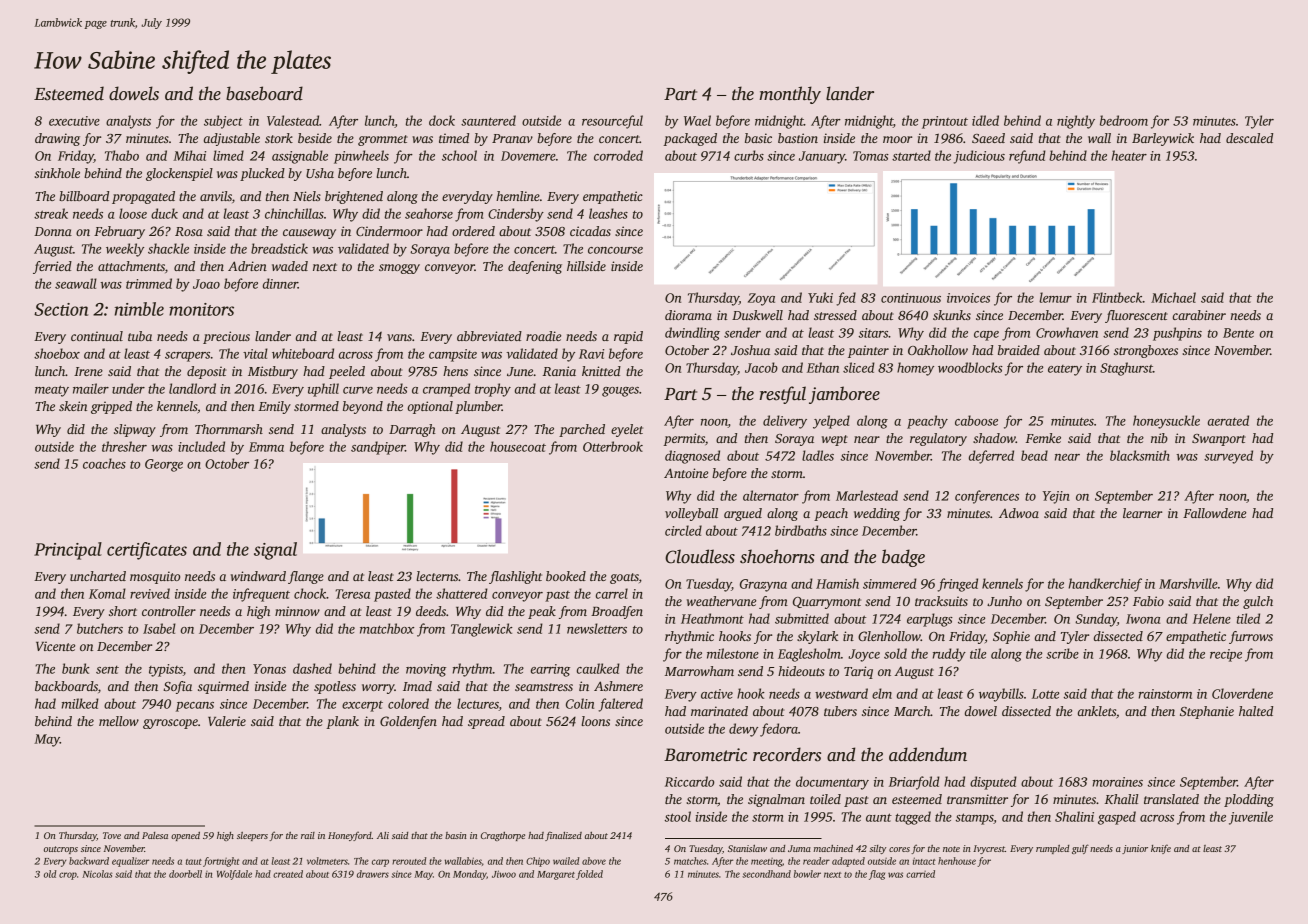 Image resolution: width=1308 pixels, height=924 pixels. What do you see at coordinates (1249, 138) in the screenshot?
I see `descaled` at bounding box center [1249, 138].
